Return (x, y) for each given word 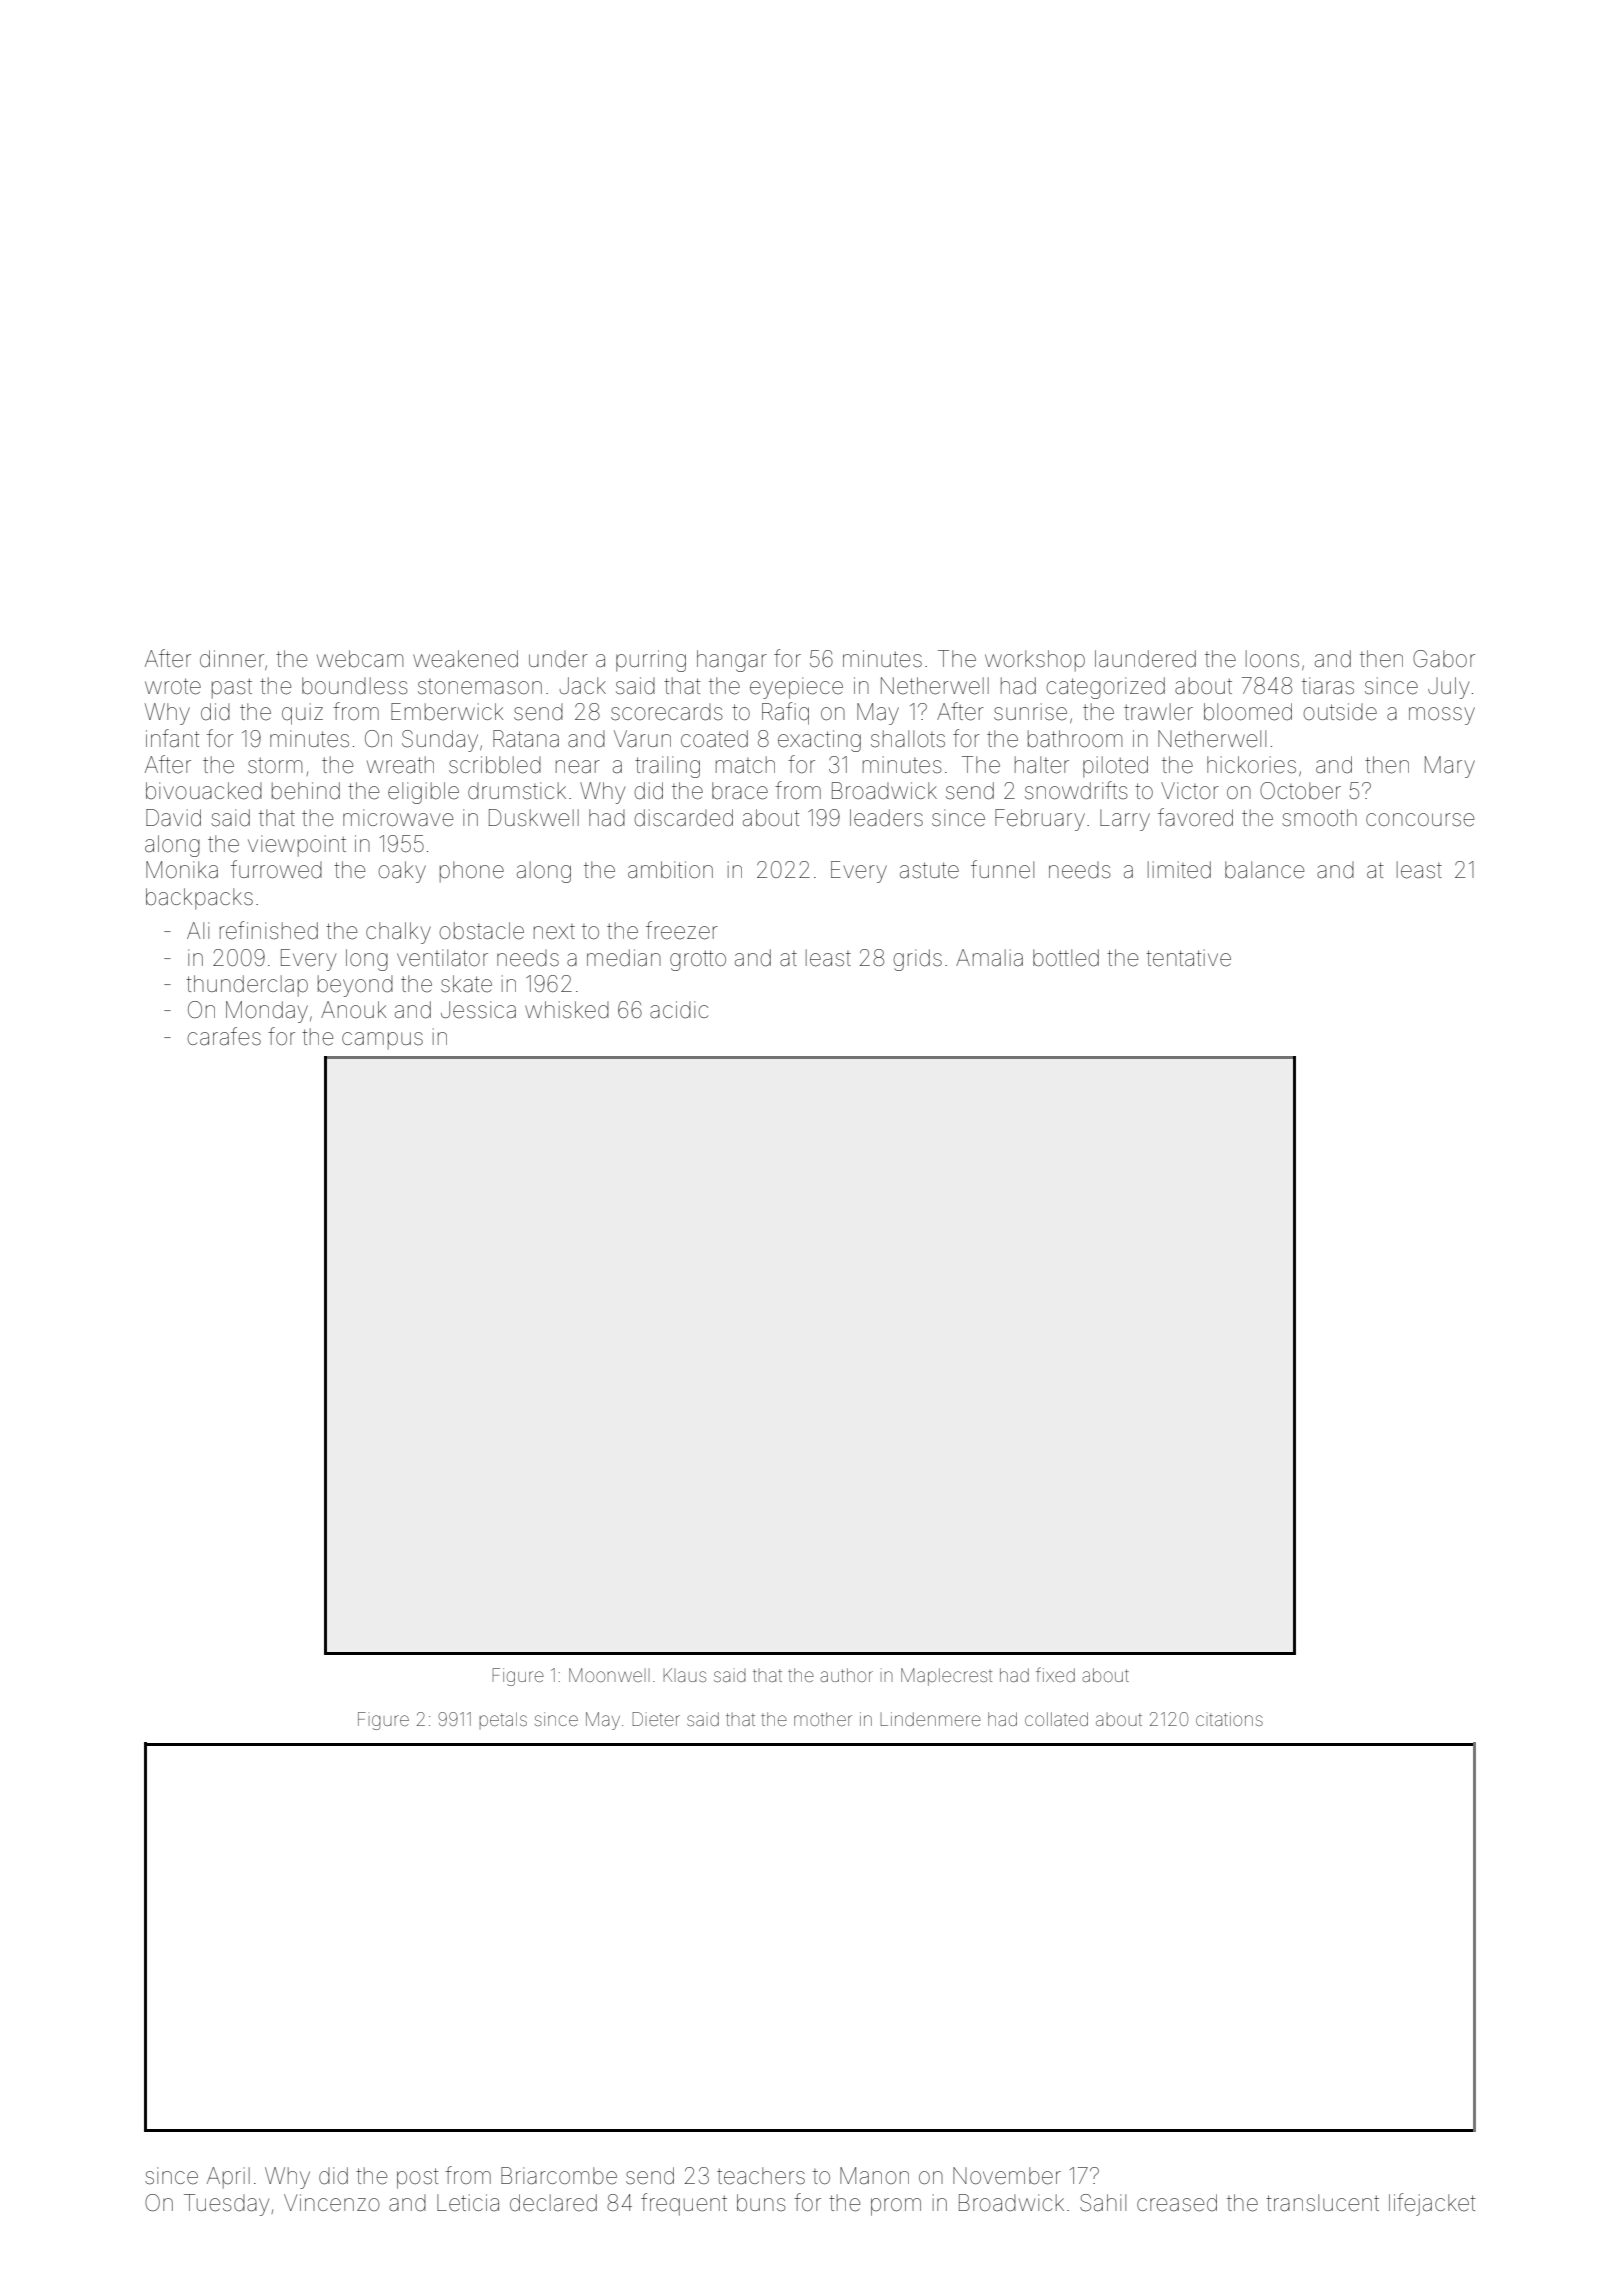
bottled (1066, 958)
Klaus (684, 1675)
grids (917, 960)
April (228, 2178)
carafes (224, 1036)
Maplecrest (946, 1677)
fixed (1055, 1674)
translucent (1322, 2203)
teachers (761, 2176)
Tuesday (226, 2205)
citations (1229, 1719)
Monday (267, 1012)
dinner (232, 659)
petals (503, 1720)
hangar (732, 661)
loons (1272, 659)
